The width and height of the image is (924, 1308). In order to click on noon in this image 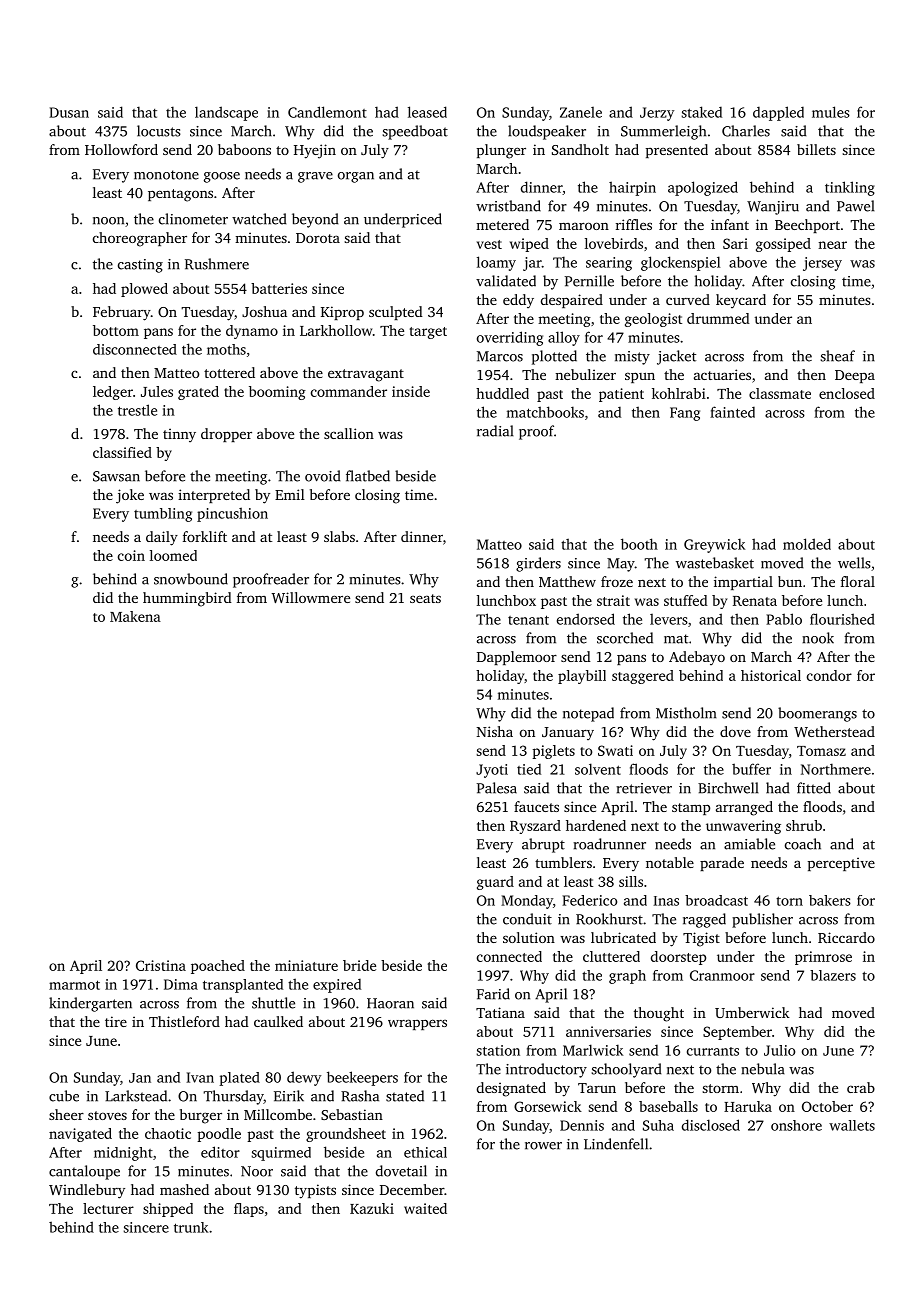, I will do `click(108, 221)`.
